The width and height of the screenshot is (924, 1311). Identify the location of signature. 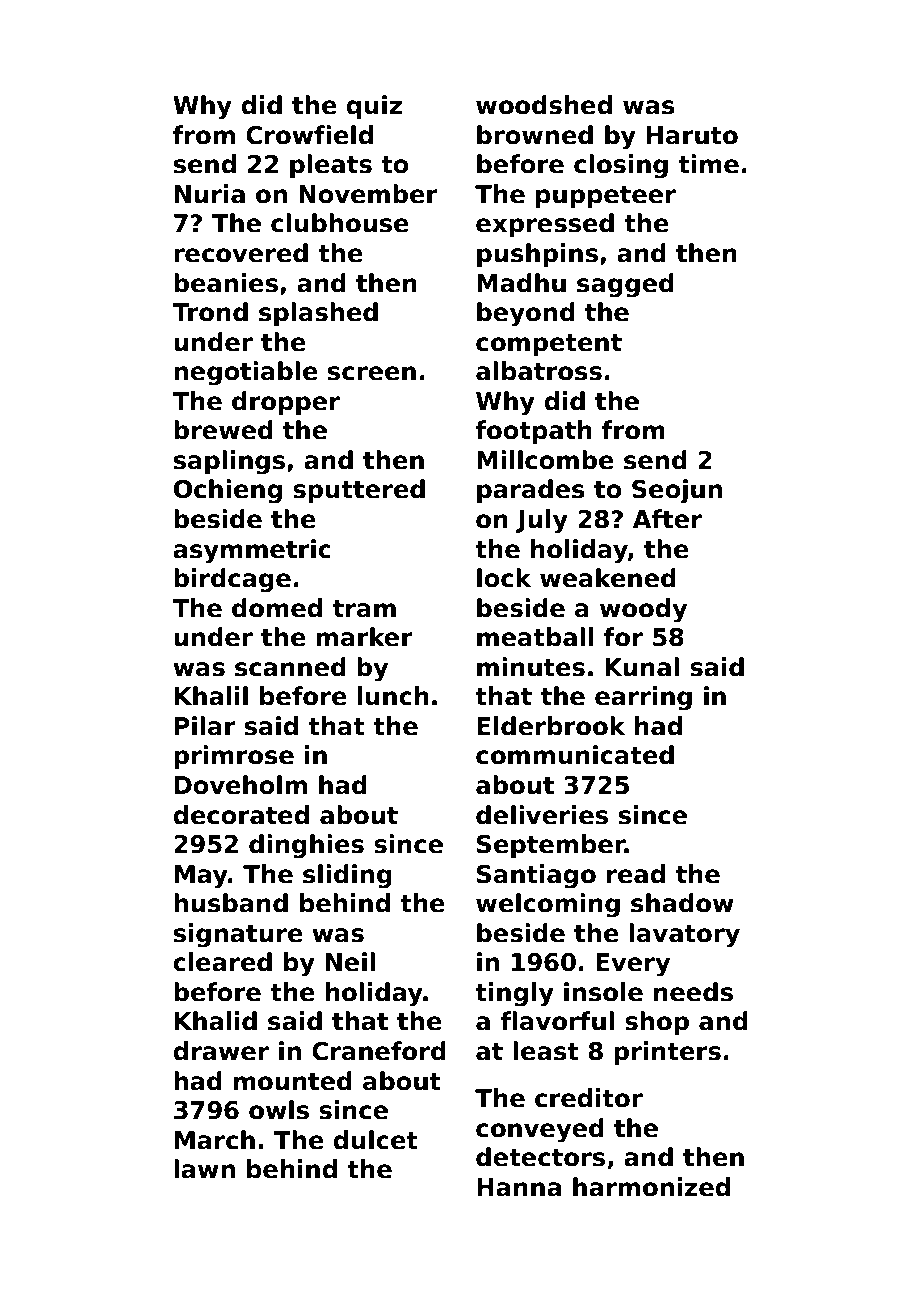
(238, 935).
